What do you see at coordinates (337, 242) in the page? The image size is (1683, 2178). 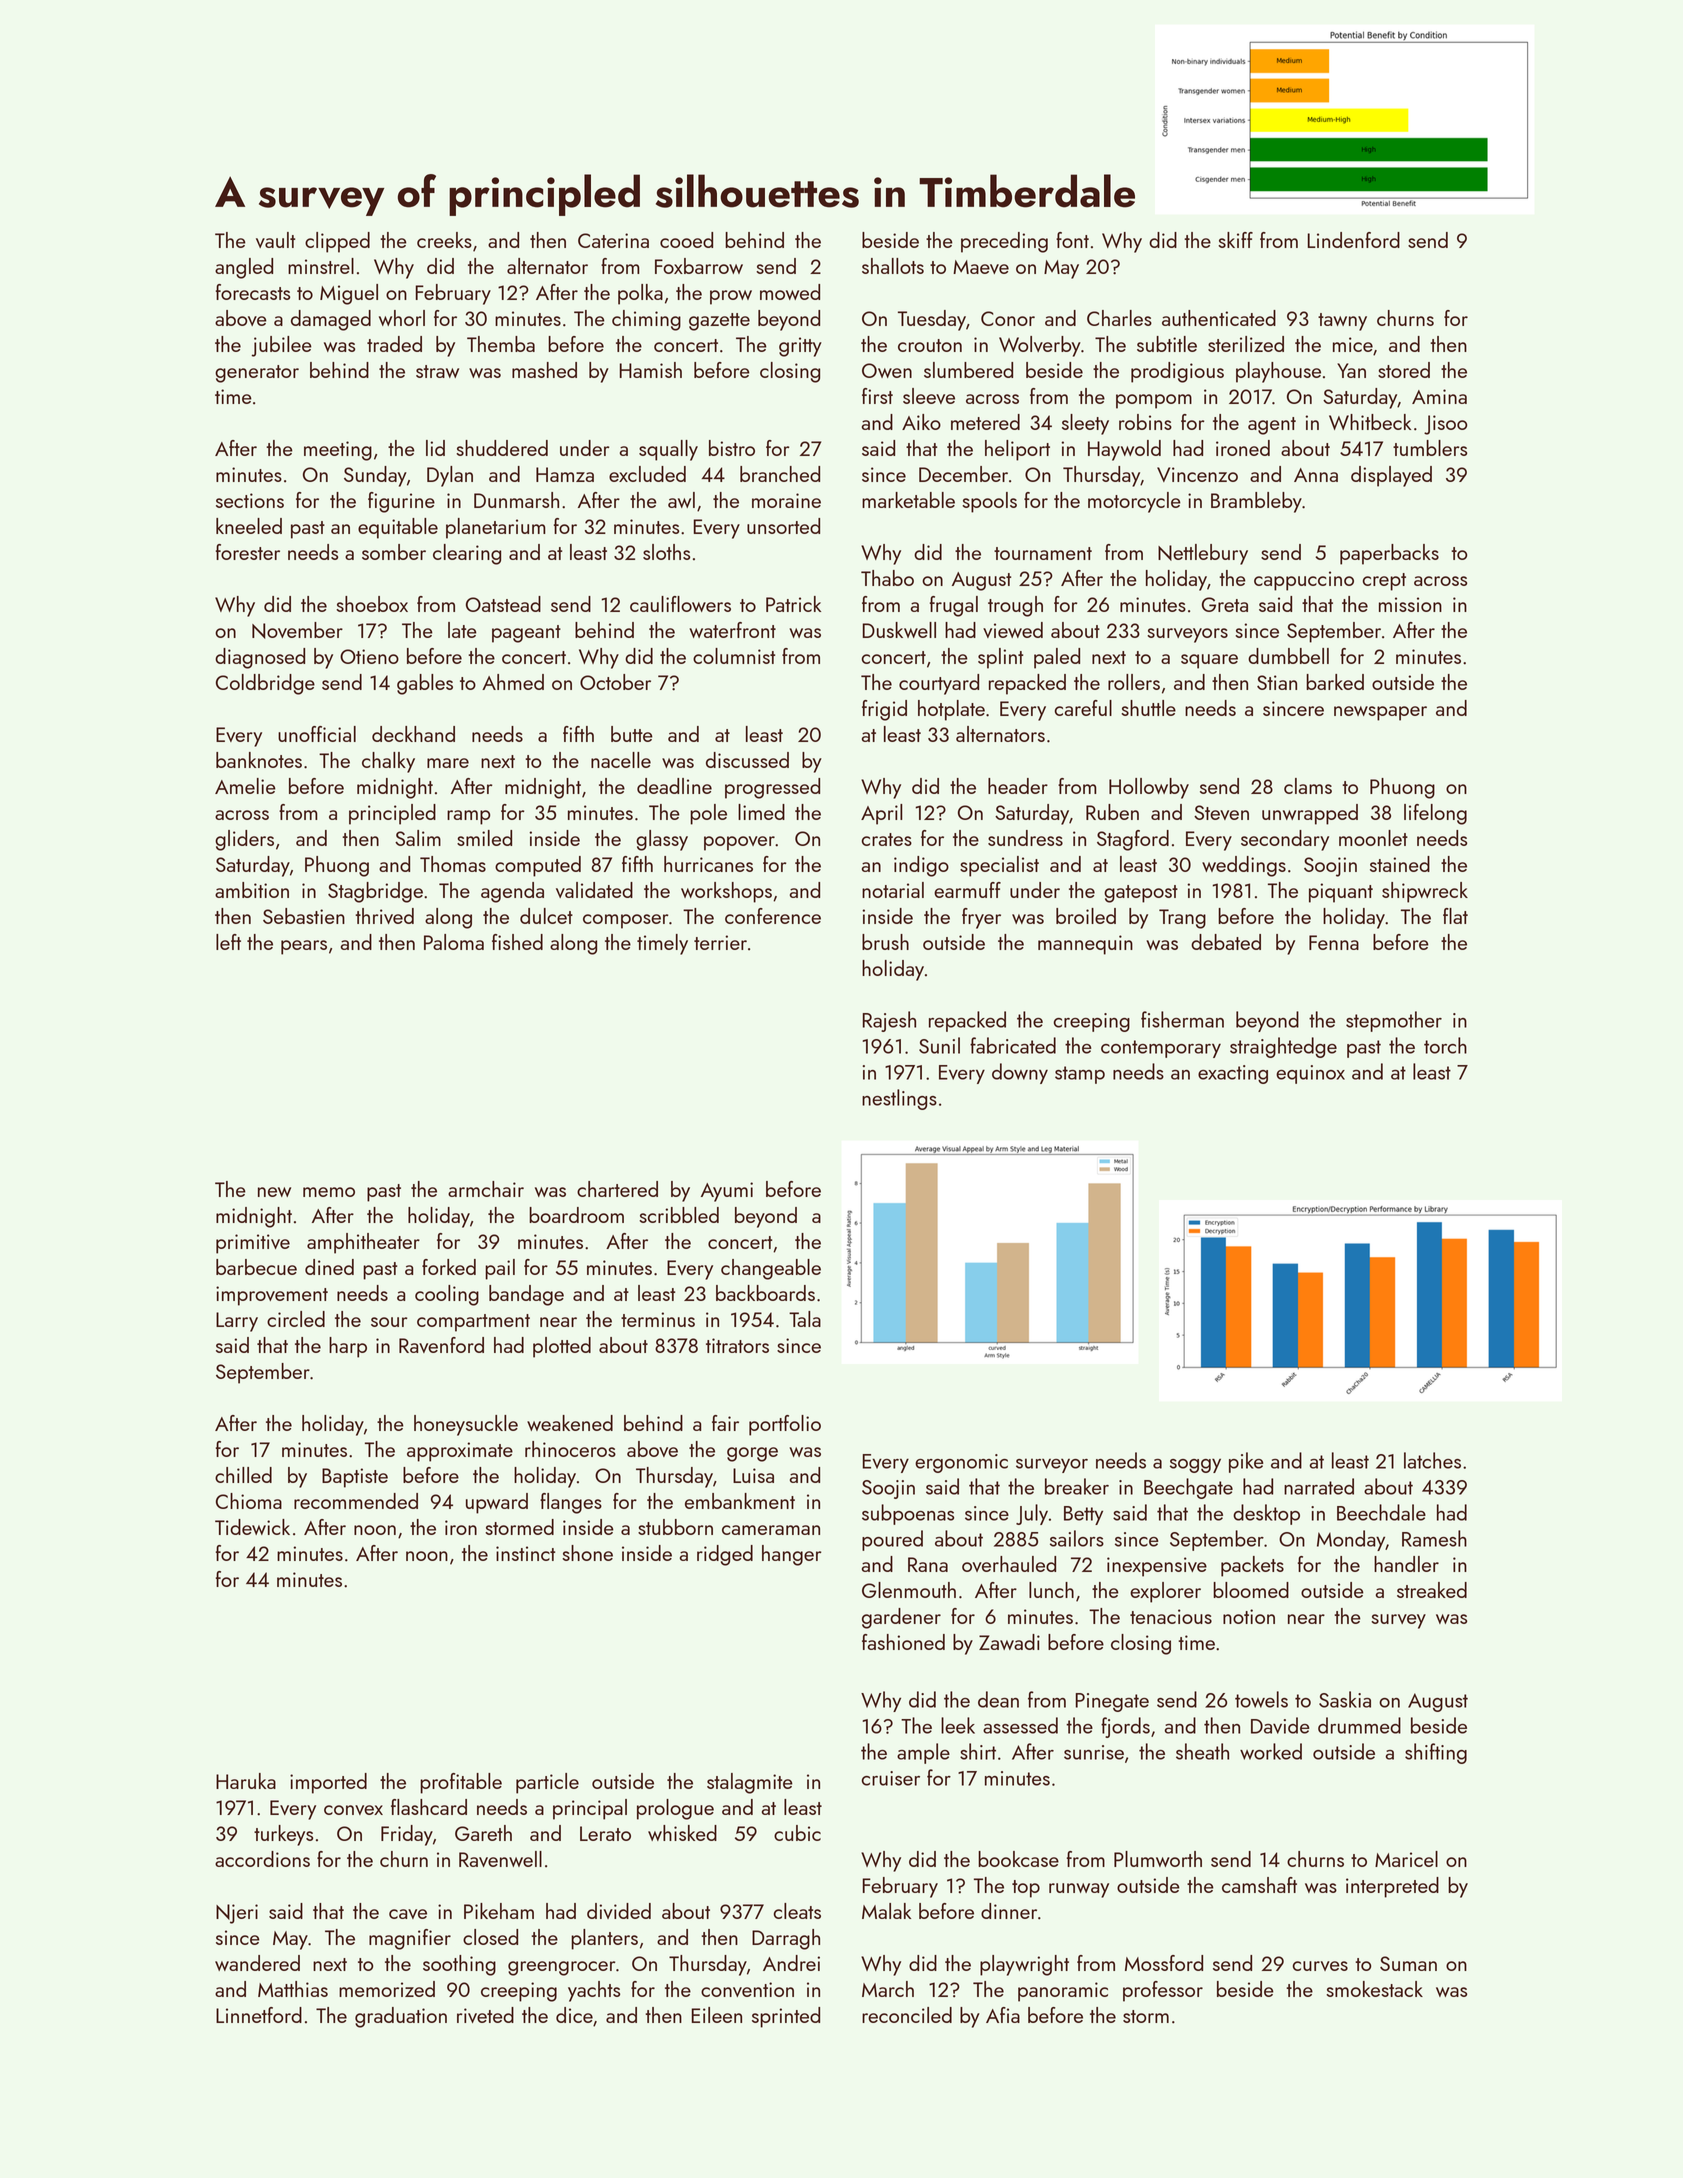 I see `clipped` at bounding box center [337, 242].
